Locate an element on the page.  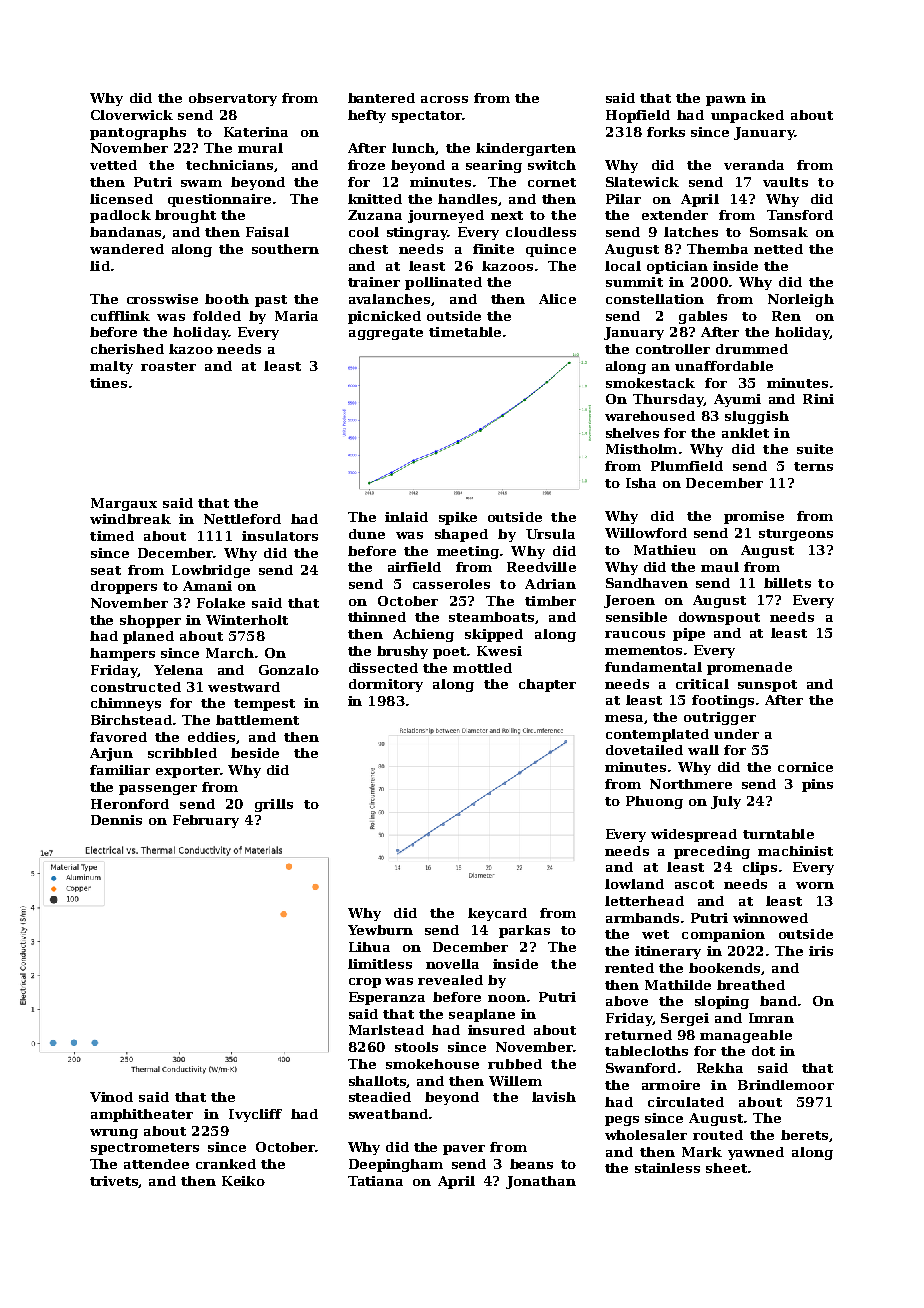
familiar is located at coordinates (120, 770).
